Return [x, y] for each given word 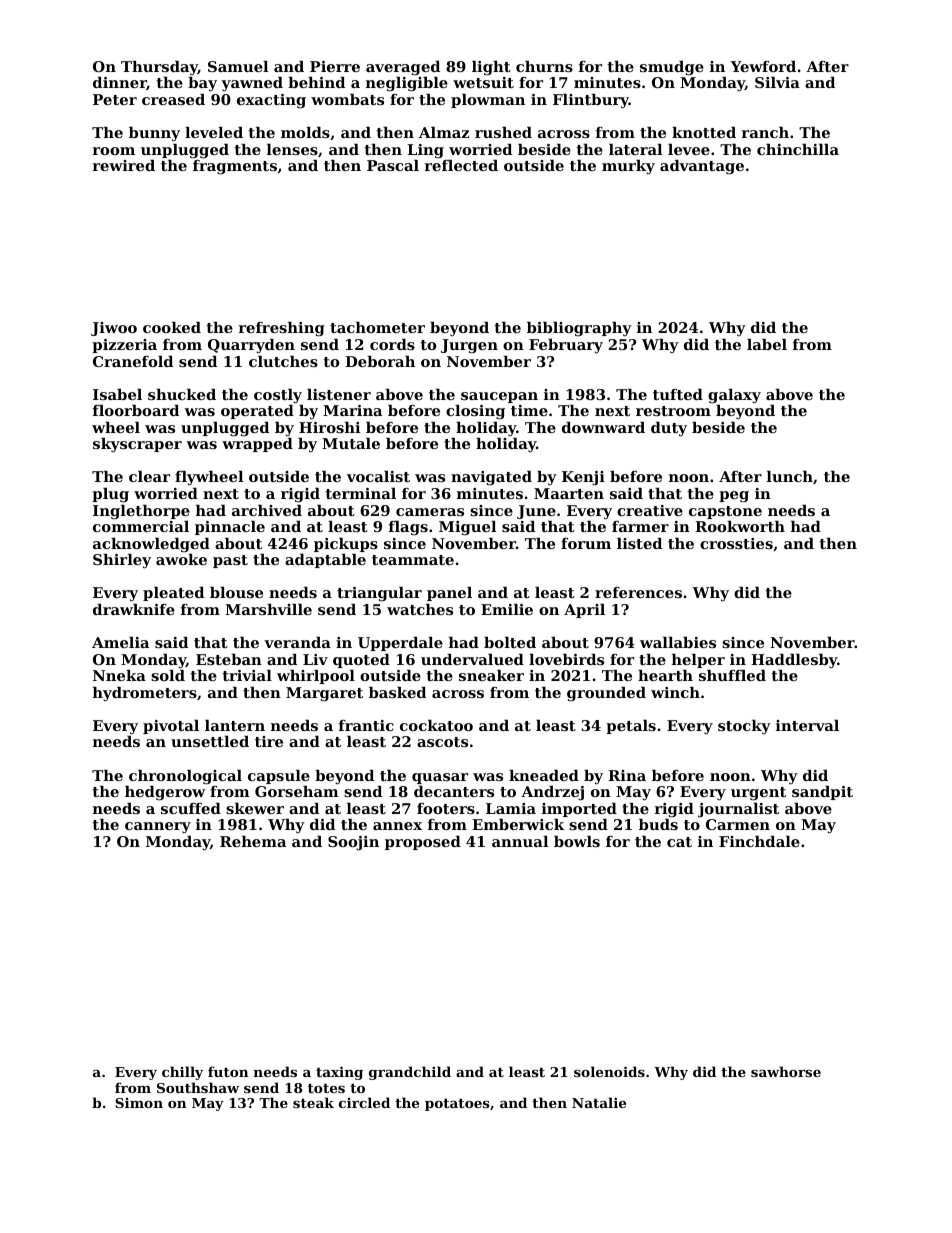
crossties [736, 543]
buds [658, 824]
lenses [292, 149]
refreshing [282, 329]
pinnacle [230, 528]
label [767, 344]
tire [269, 741]
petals [631, 727]
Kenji [583, 478]
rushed [503, 132]
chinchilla [798, 149]
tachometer [377, 327]
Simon [139, 1103]
